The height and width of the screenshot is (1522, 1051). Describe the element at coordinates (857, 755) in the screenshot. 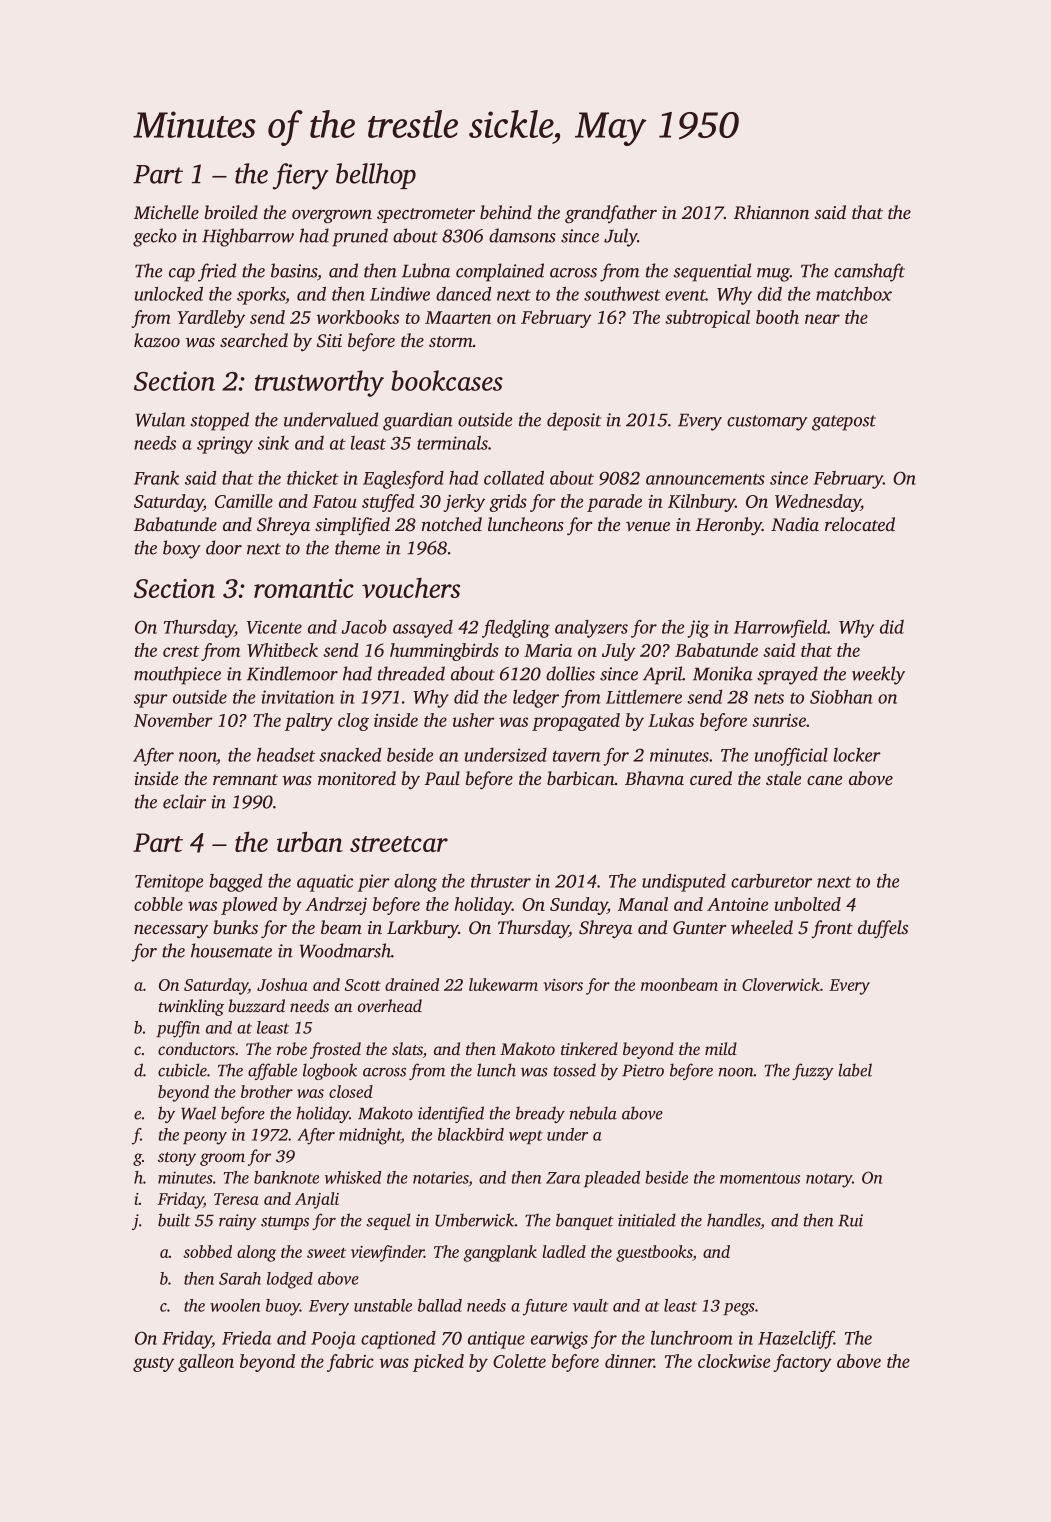

I see `locker` at that location.
